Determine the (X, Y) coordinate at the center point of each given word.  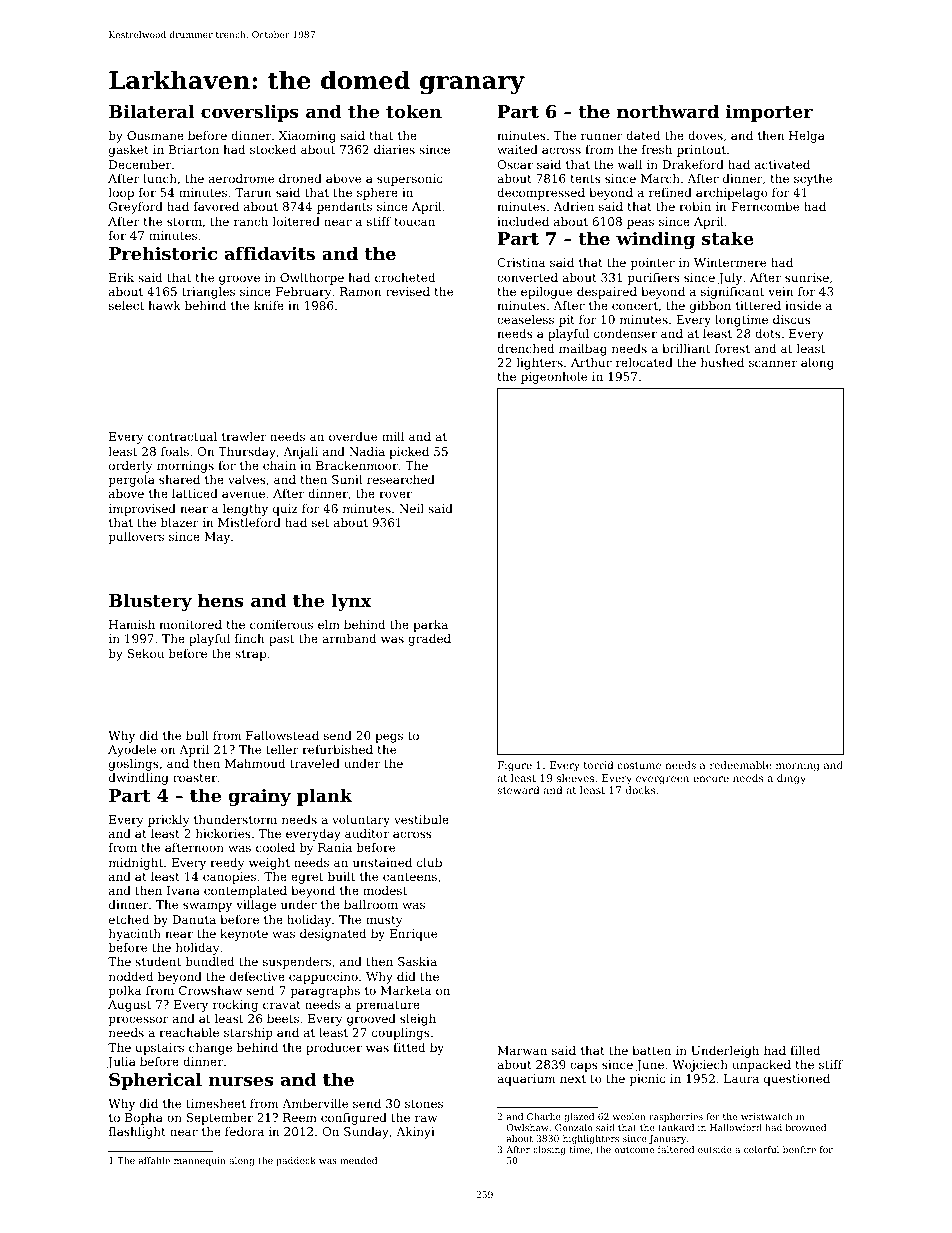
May (217, 538)
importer (769, 113)
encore (711, 779)
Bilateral (152, 111)
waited (517, 149)
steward (518, 790)
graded (429, 640)
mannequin (200, 1161)
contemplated (245, 892)
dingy (791, 779)
